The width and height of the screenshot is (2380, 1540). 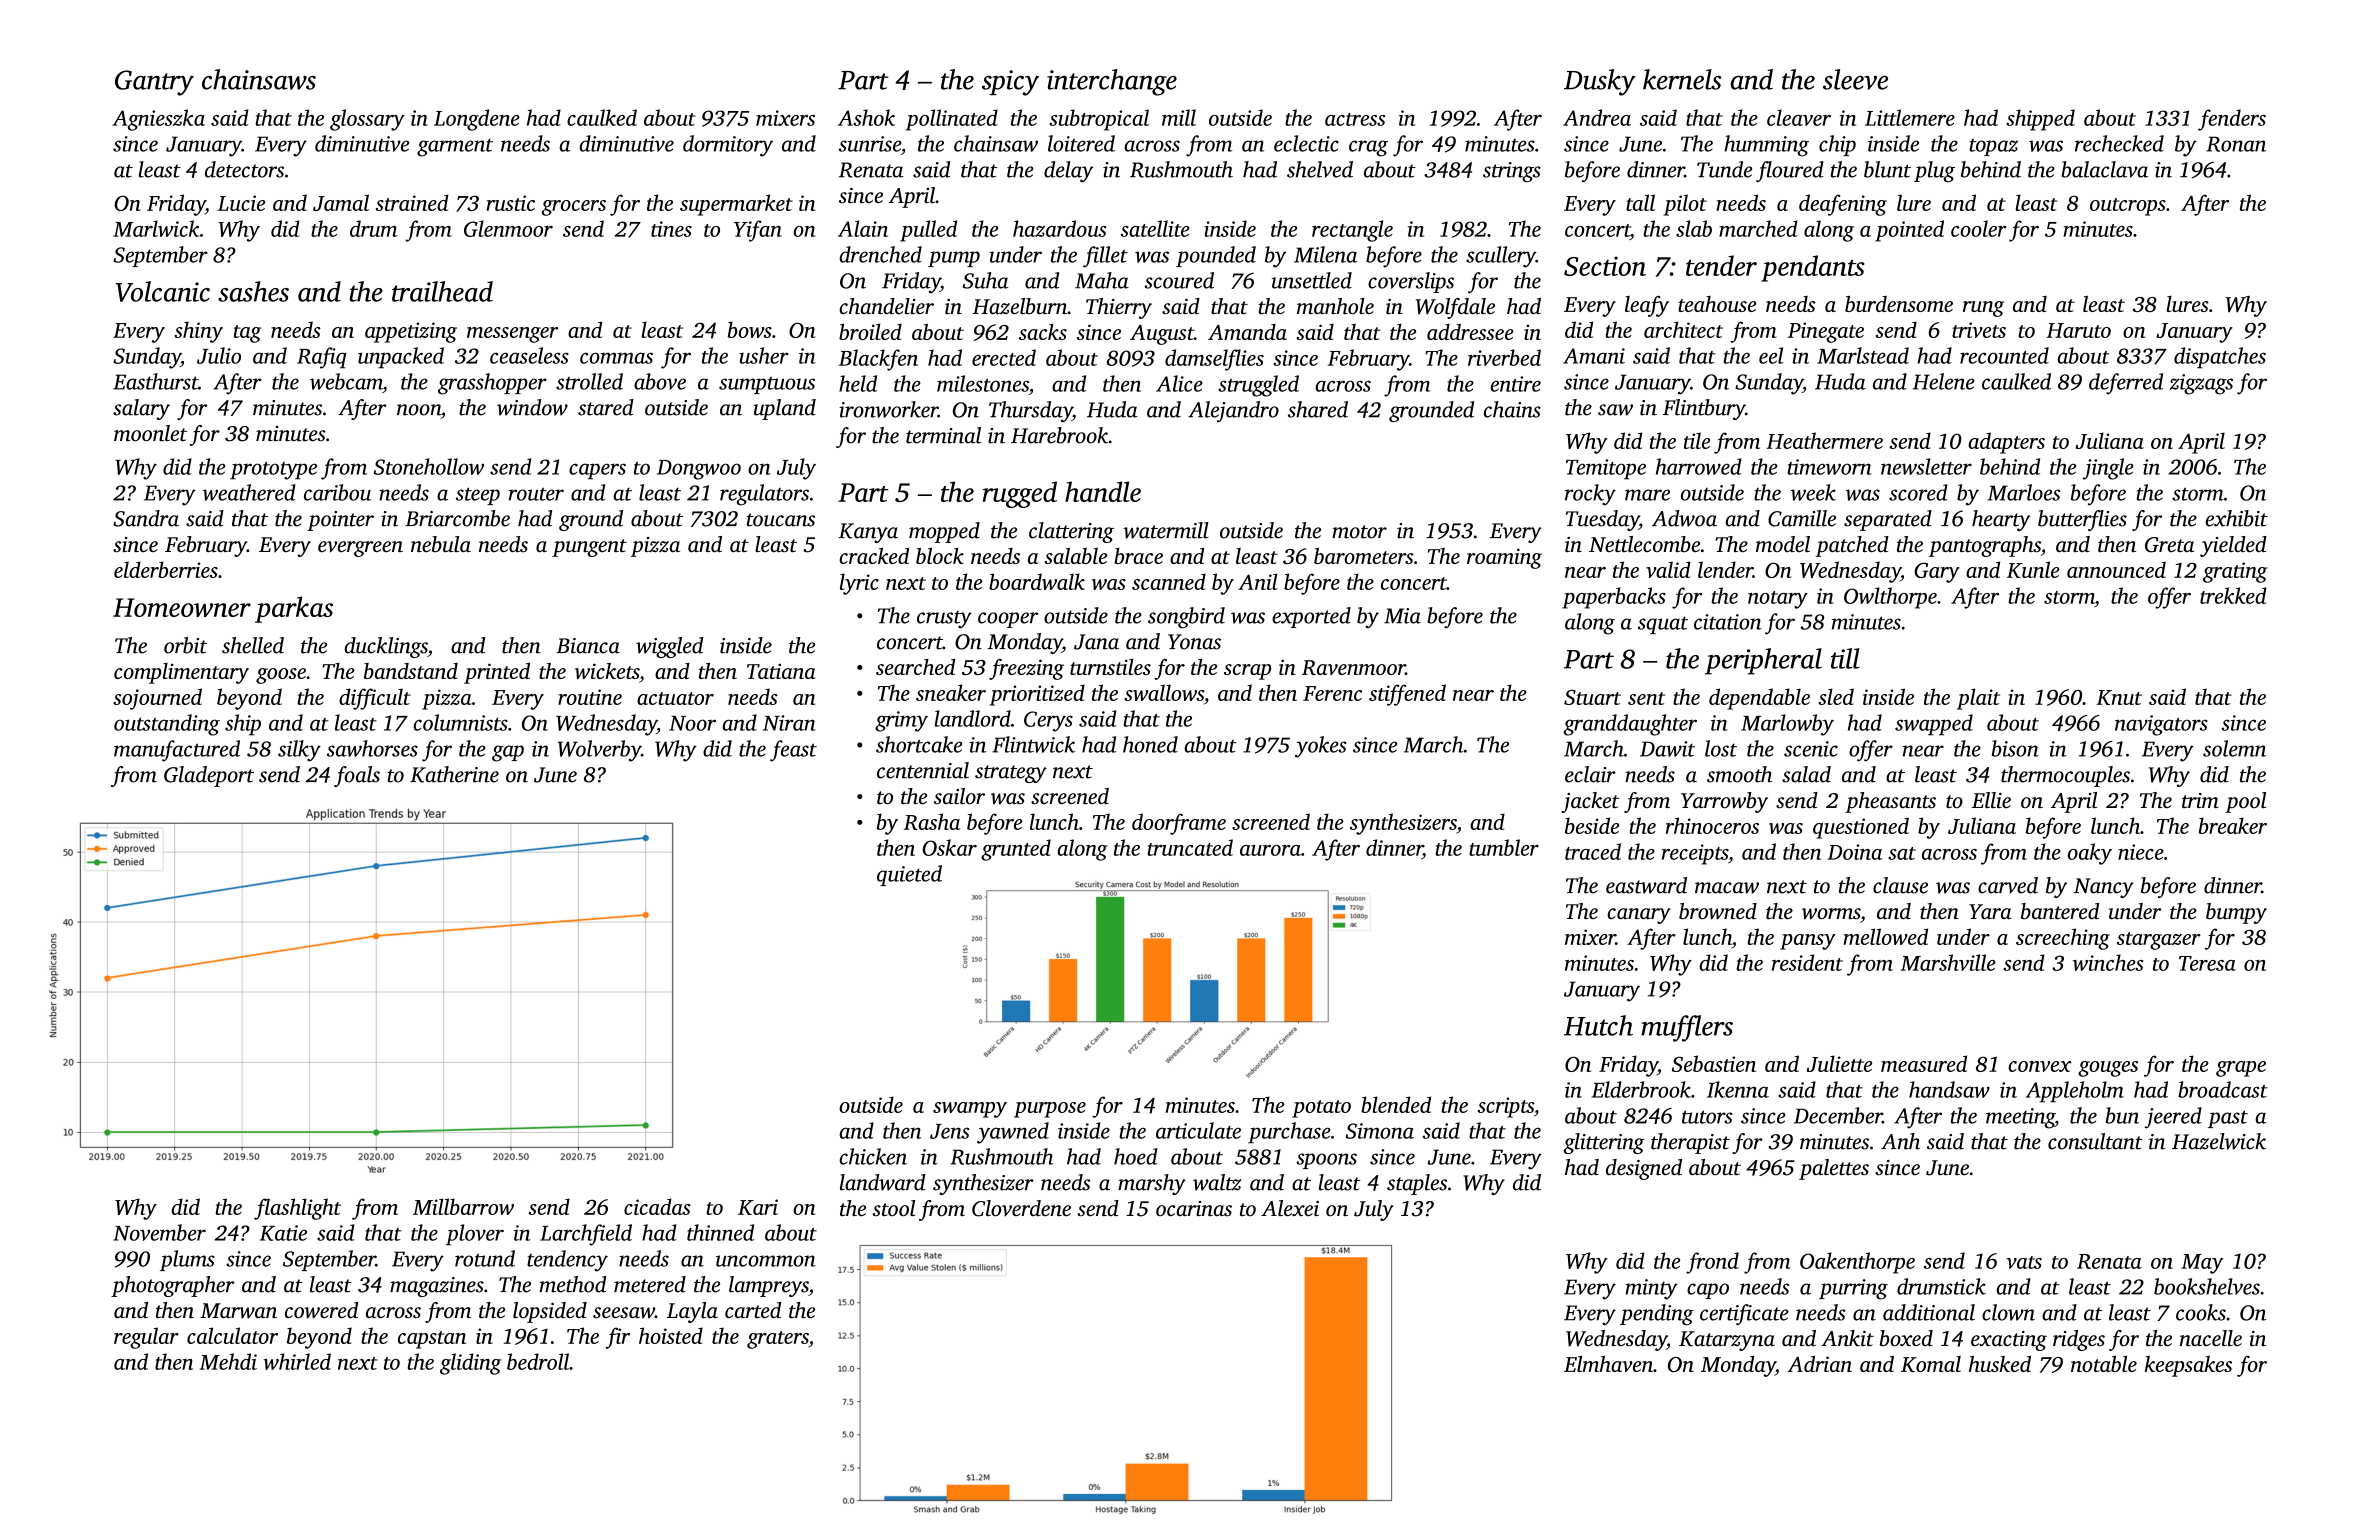 What do you see at coordinates (1332, 693) in the screenshot?
I see `Ferenc` at bounding box center [1332, 693].
